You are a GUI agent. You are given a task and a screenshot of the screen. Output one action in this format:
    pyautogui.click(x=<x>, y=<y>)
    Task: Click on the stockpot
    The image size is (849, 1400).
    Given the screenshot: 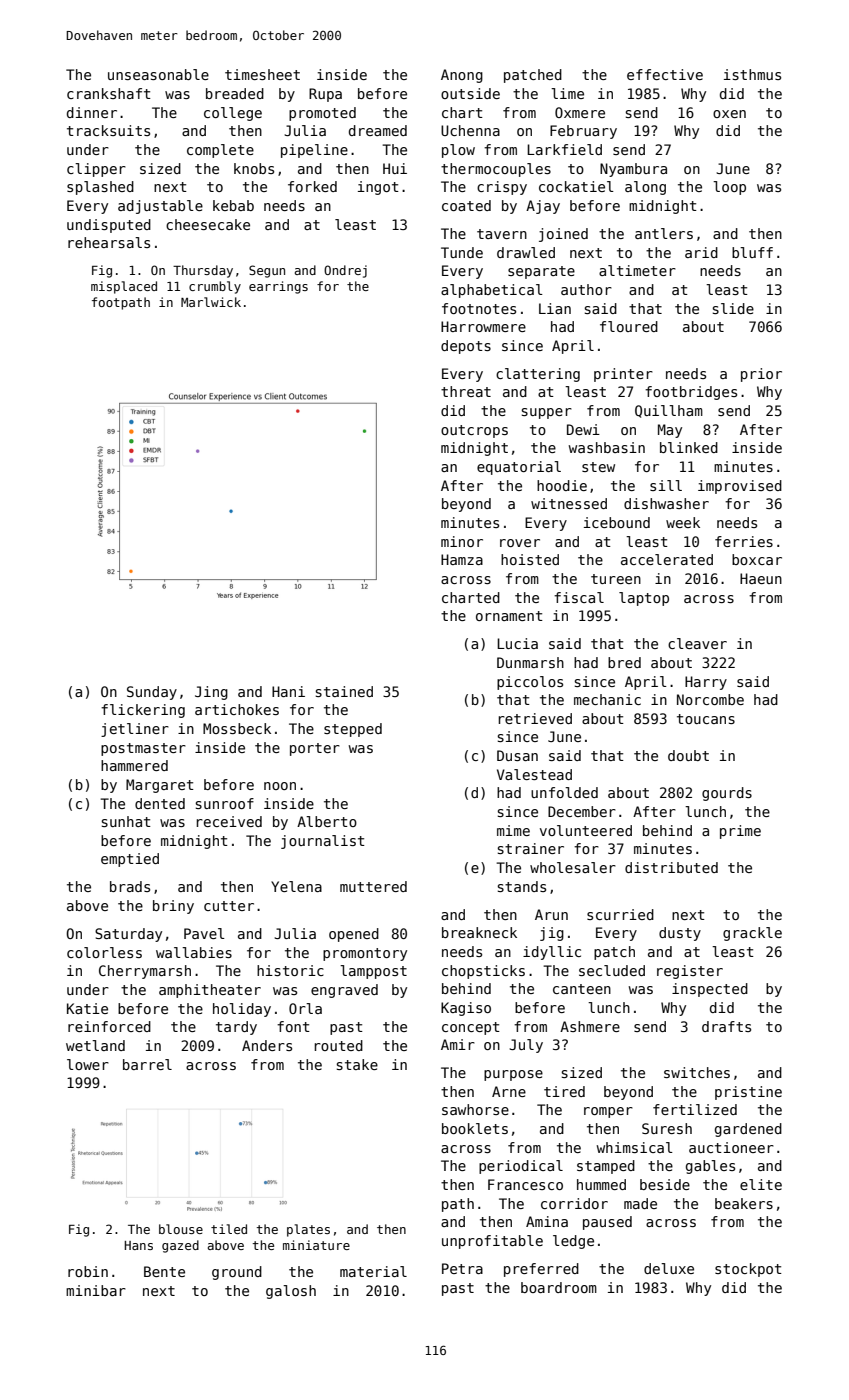 What is the action you would take?
    pyautogui.click(x=748, y=1270)
